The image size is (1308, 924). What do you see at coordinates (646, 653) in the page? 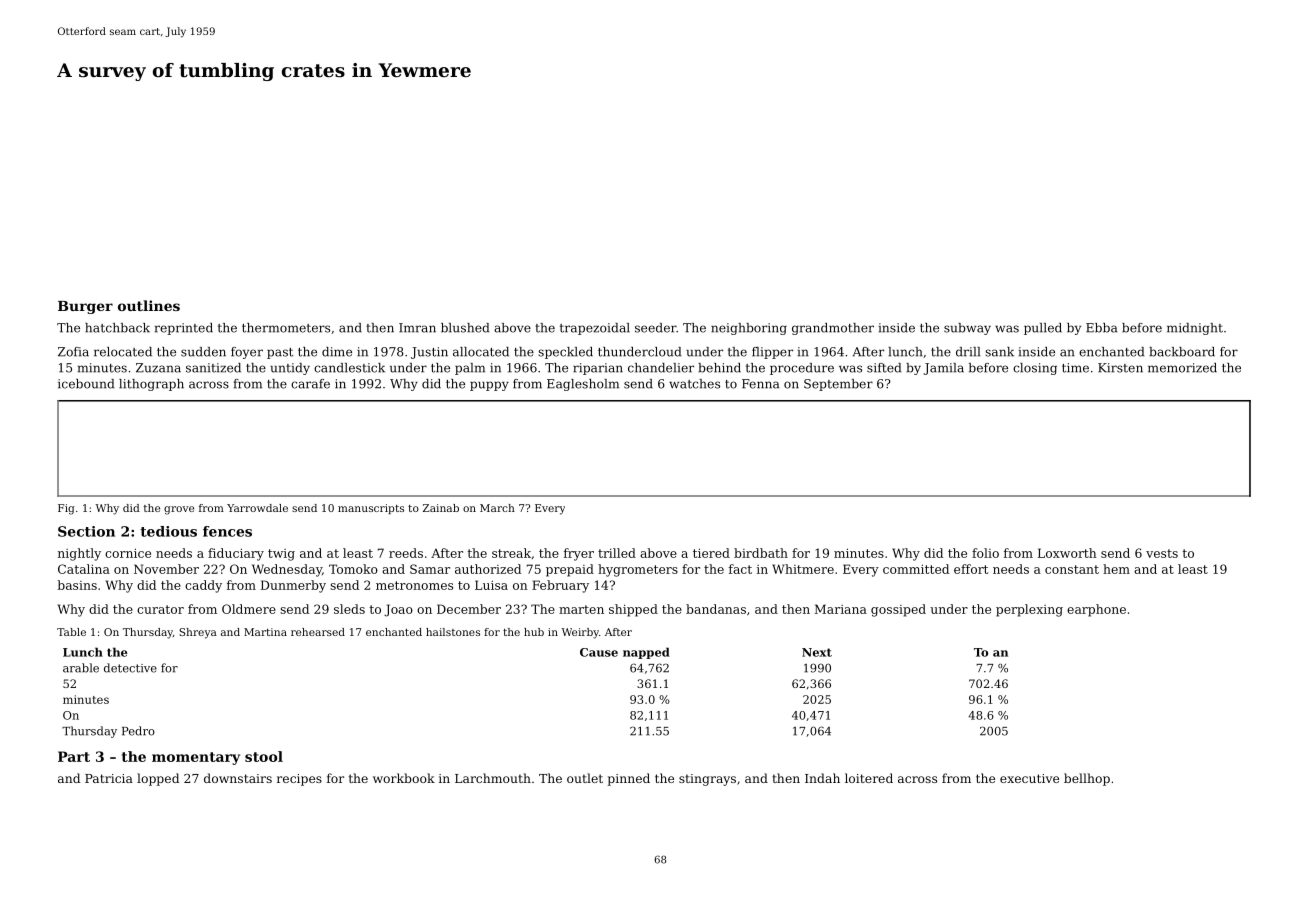
I see `napped` at bounding box center [646, 653].
